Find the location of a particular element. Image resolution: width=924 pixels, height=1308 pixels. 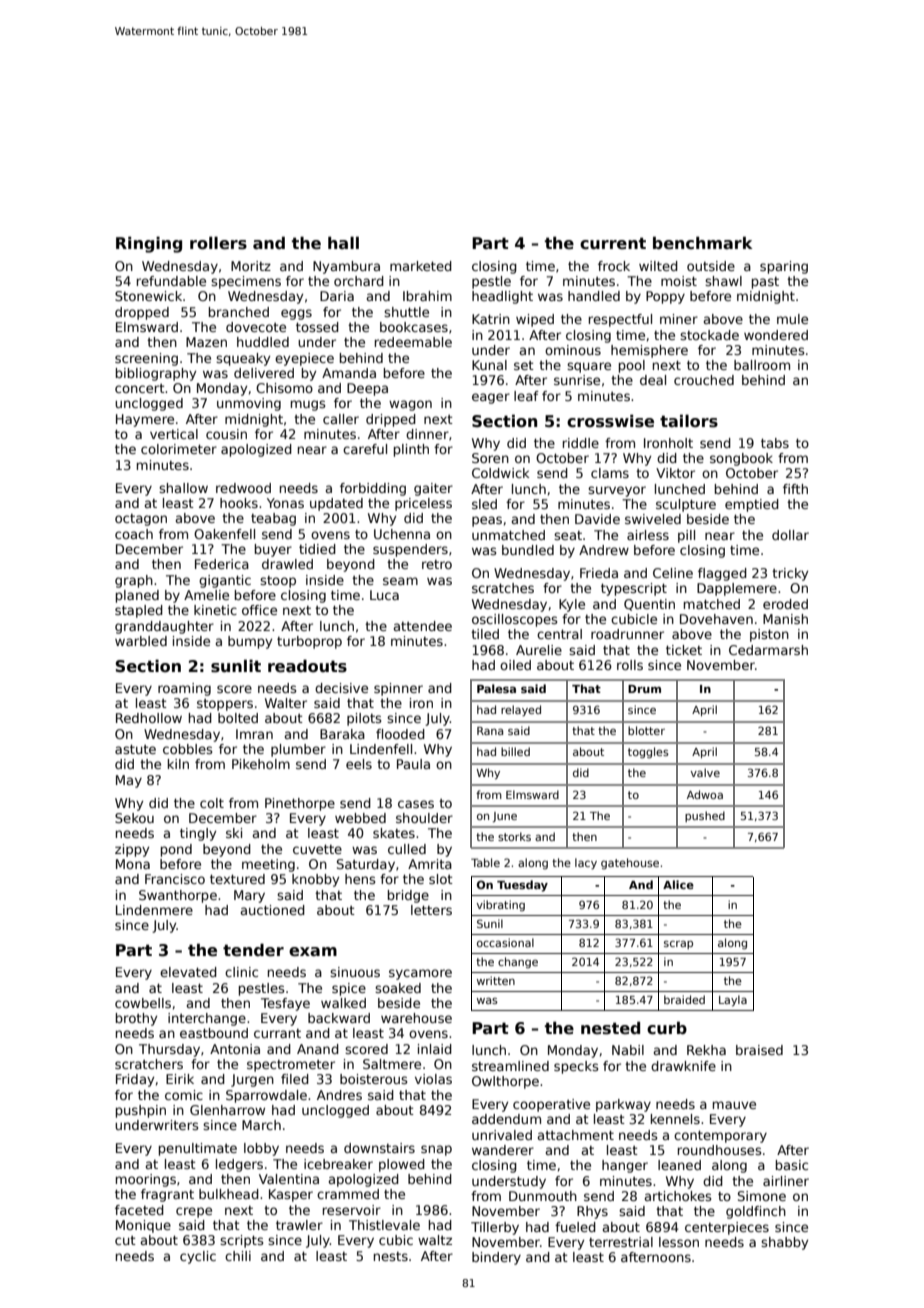

flagged is located at coordinates (722, 574).
